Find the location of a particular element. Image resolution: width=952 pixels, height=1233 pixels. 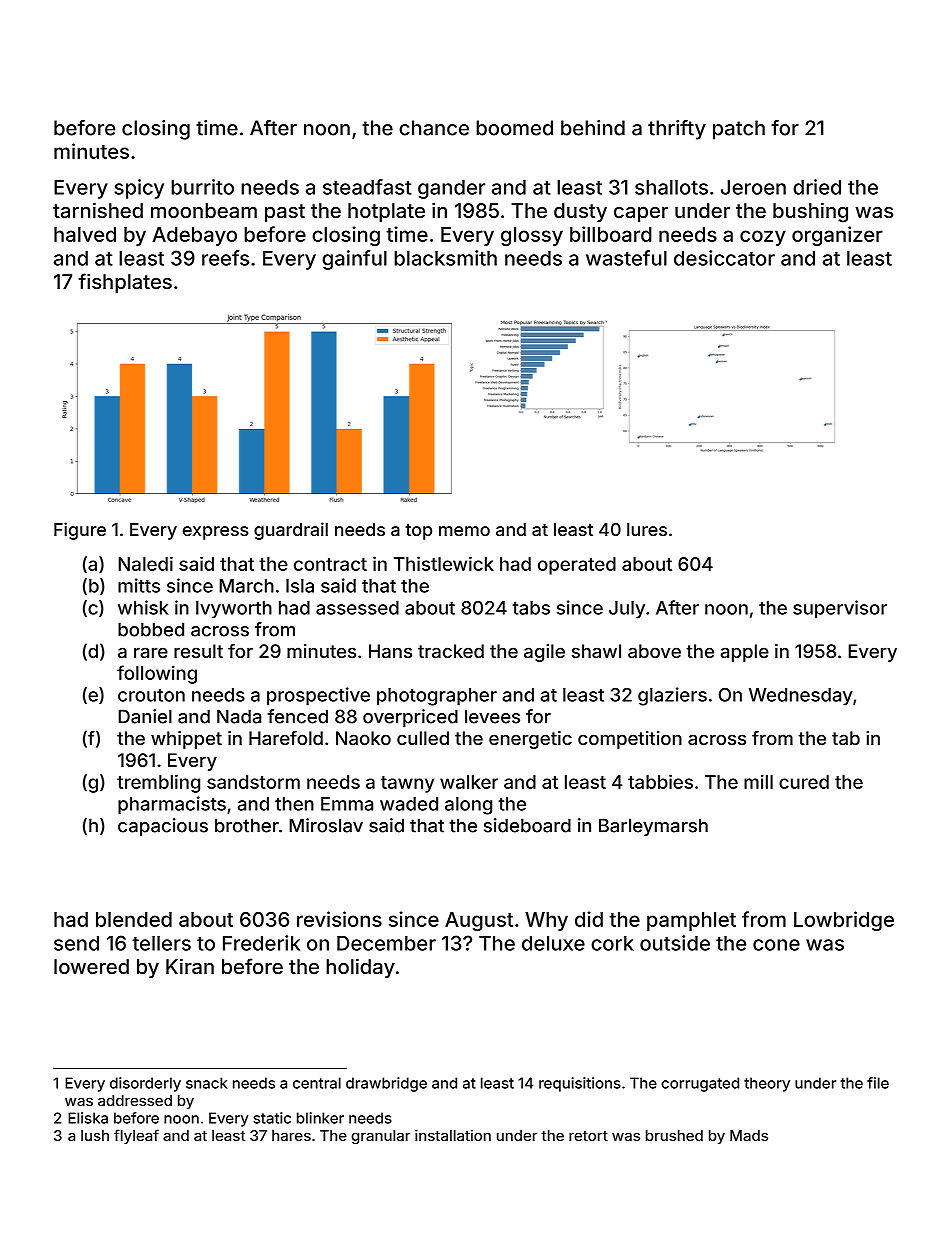

apple is located at coordinates (745, 653).
